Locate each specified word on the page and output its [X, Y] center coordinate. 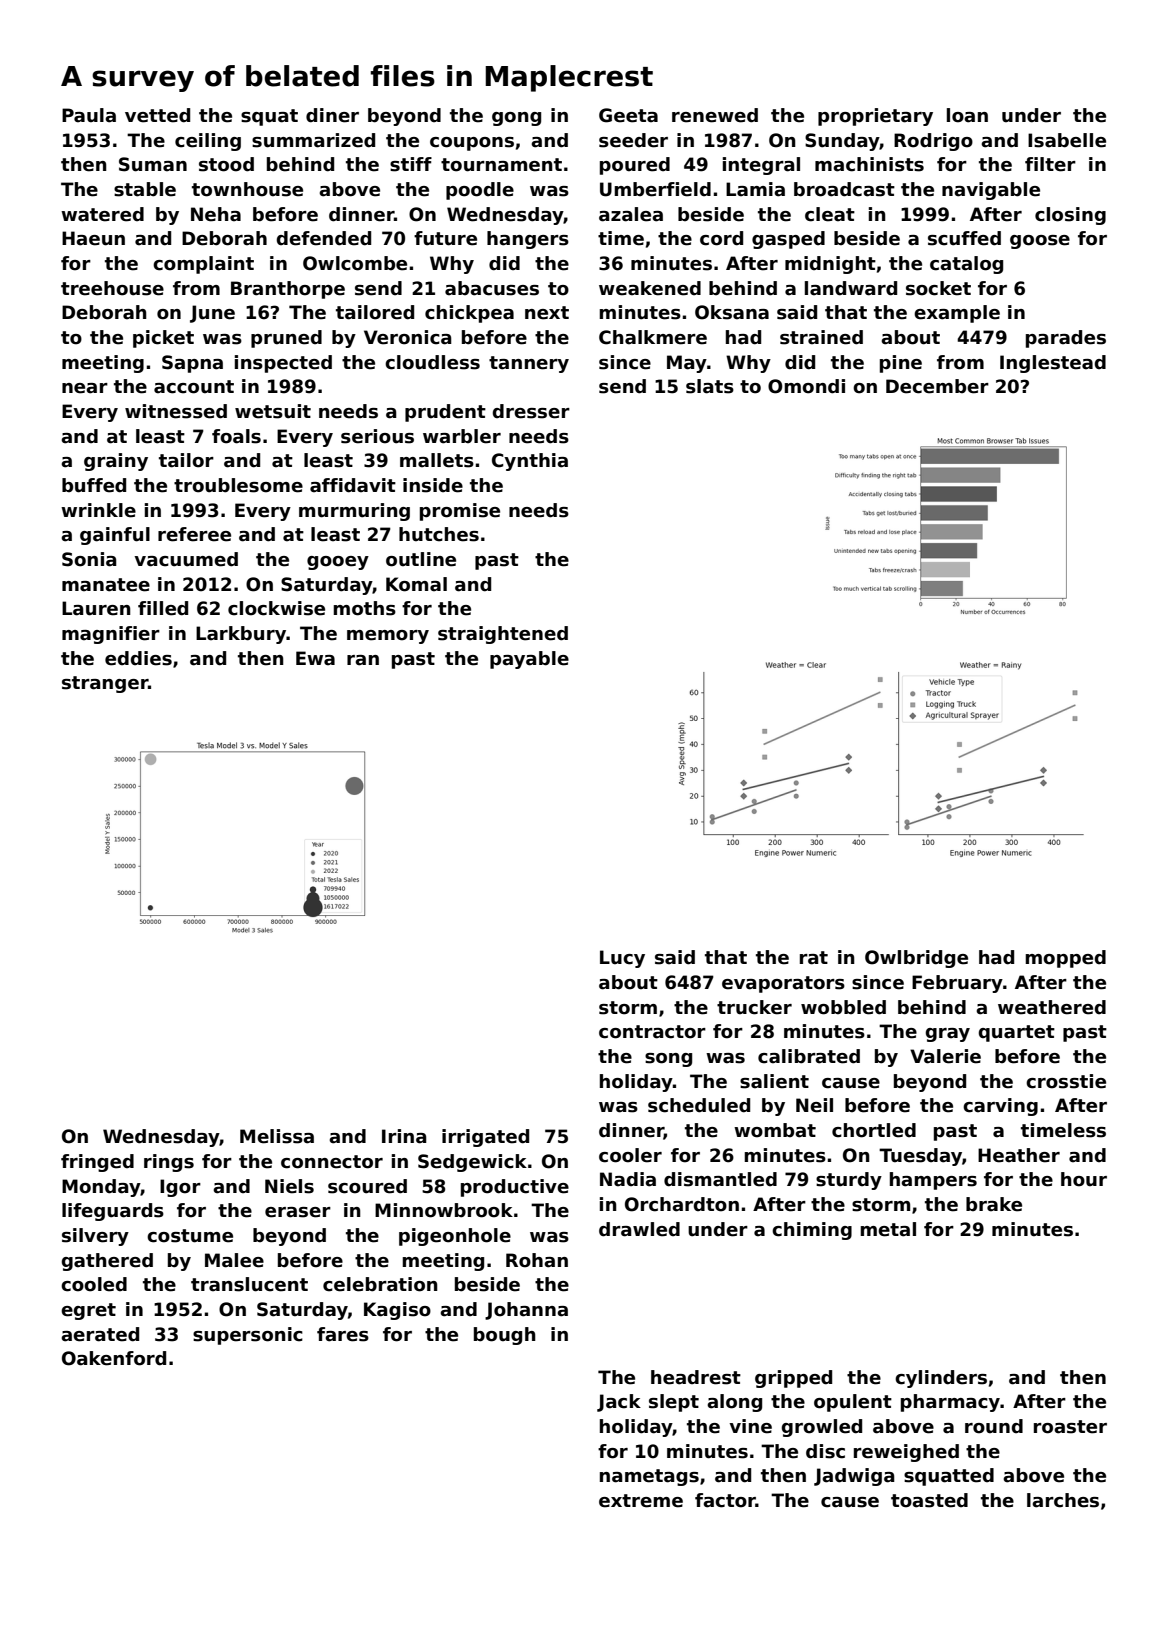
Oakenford [114, 1358]
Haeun [93, 238]
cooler [630, 1155]
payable [529, 660]
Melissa [277, 1136]
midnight [830, 265]
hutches [439, 534]
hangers [528, 240]
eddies [138, 658]
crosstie [1066, 1081]
